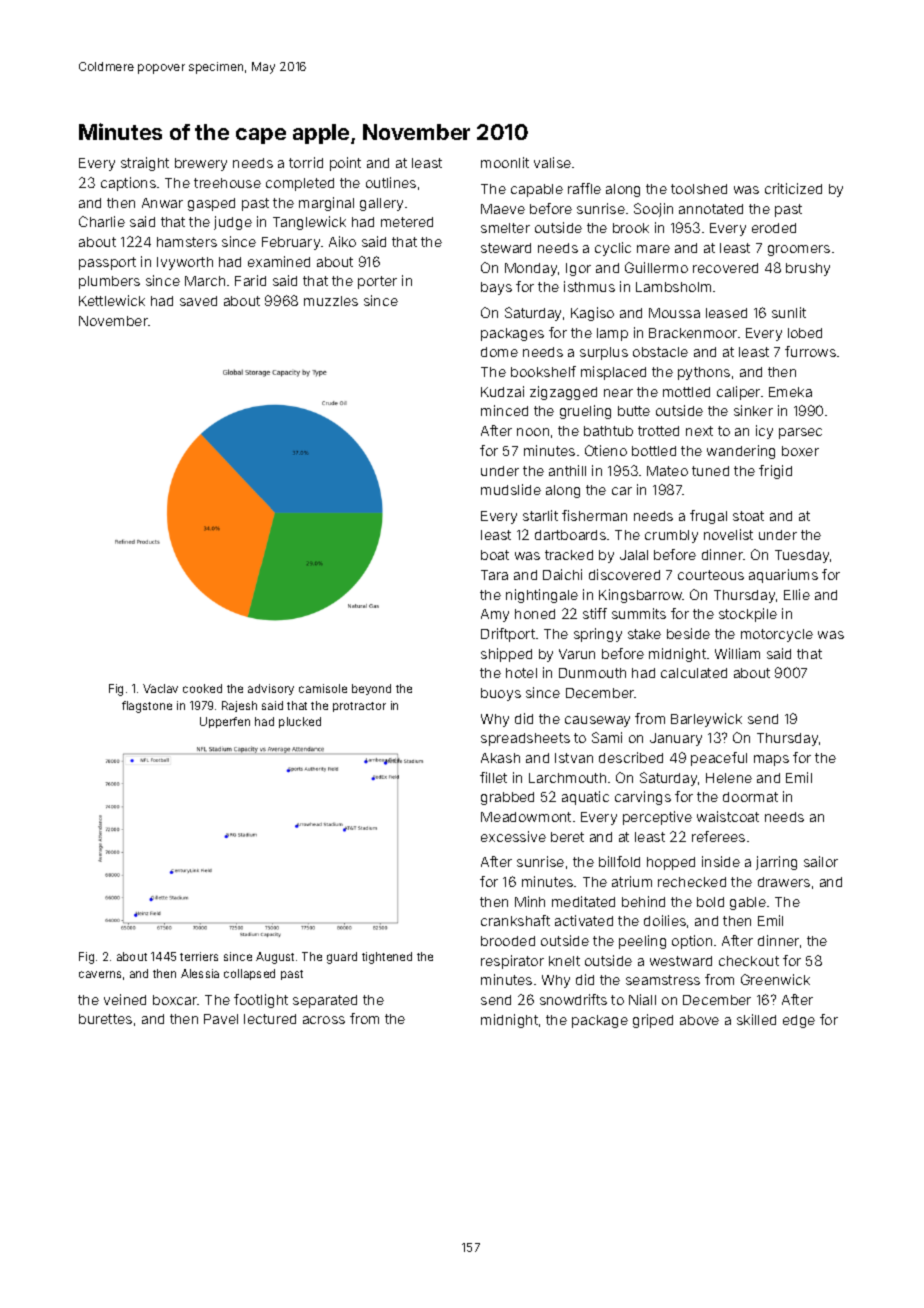  Describe the element at coordinates (790, 392) in the screenshot. I see `Emeka` at that location.
